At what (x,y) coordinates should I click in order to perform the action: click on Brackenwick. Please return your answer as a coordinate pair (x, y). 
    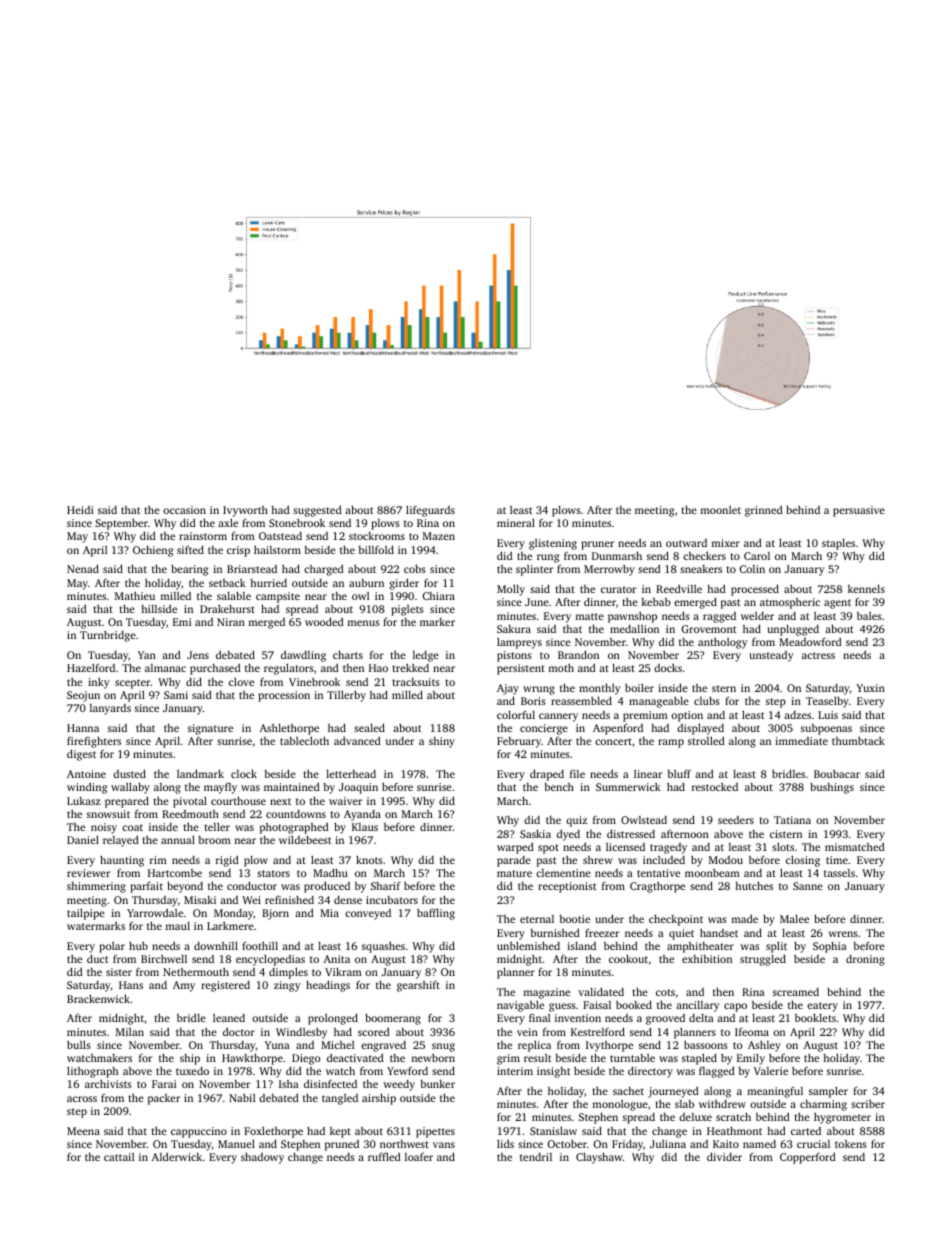
    Looking at the image, I should click on (98, 998).
